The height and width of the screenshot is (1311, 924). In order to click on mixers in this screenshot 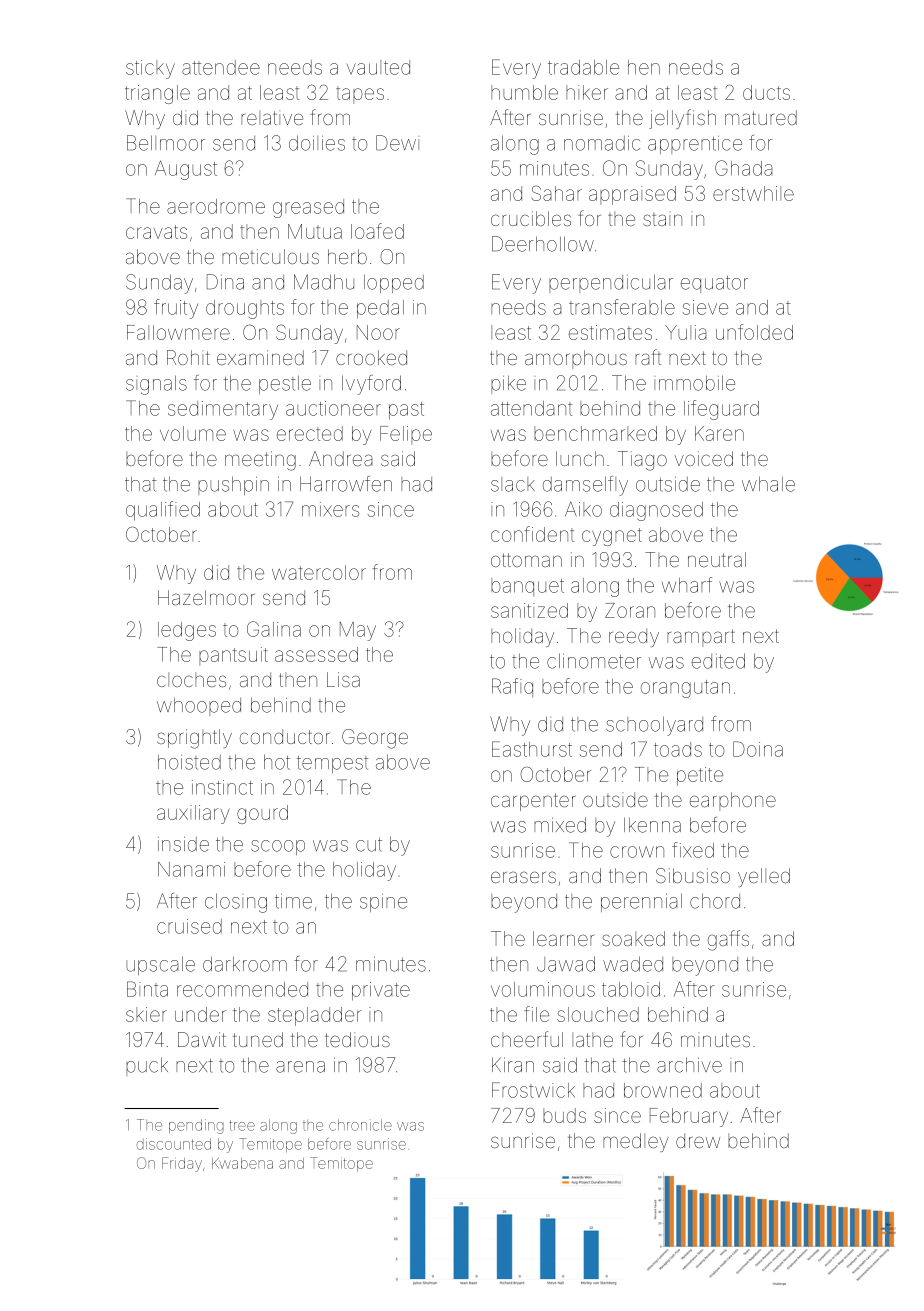, I will do `click(330, 509)`.
